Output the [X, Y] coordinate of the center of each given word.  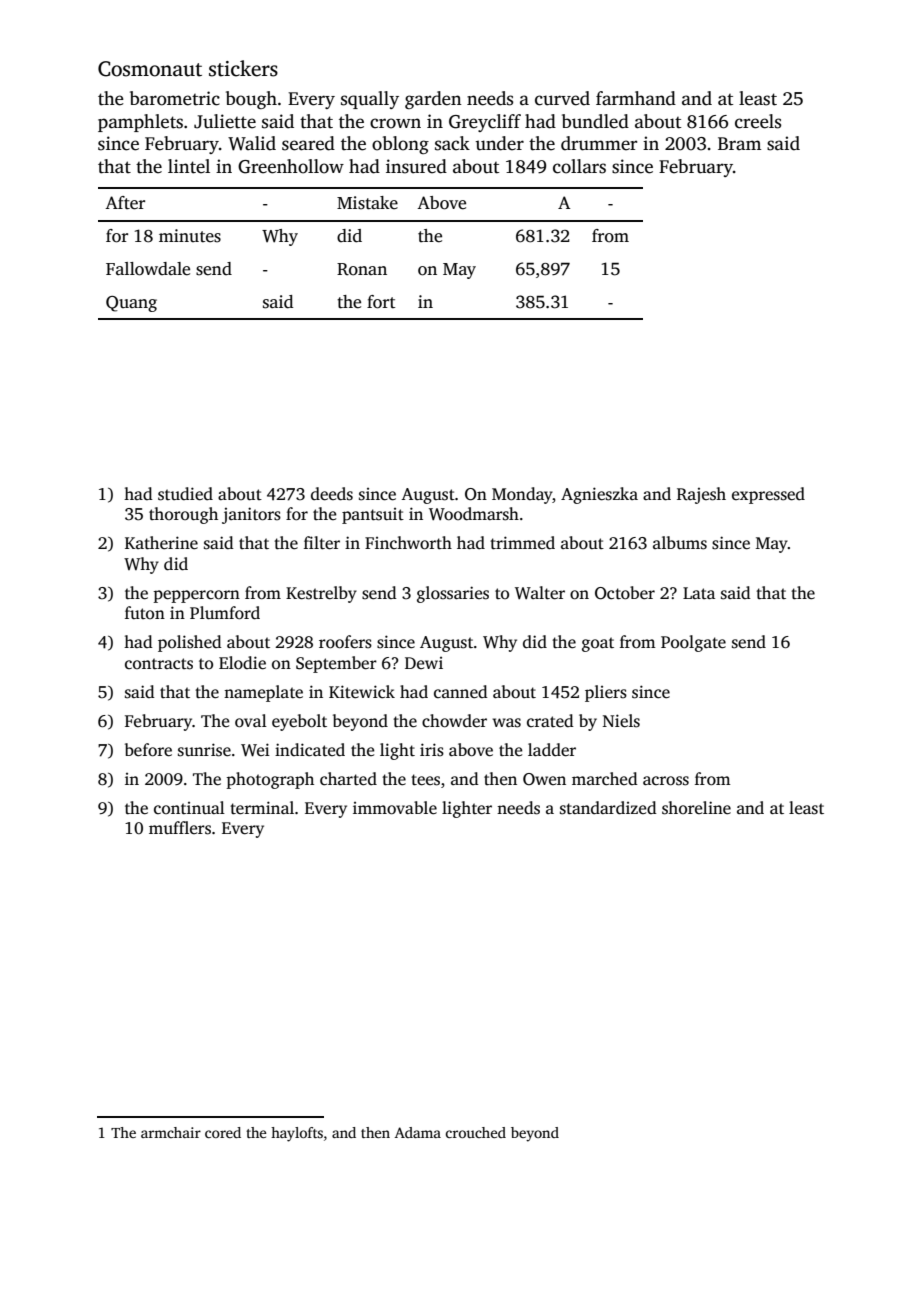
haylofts [297, 1134]
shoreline [696, 808]
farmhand [636, 98]
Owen [544, 779]
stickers [243, 68]
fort [381, 302]
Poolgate [693, 643]
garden [433, 100]
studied [185, 494]
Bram [739, 143]
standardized [608, 808]
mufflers [180, 828]
